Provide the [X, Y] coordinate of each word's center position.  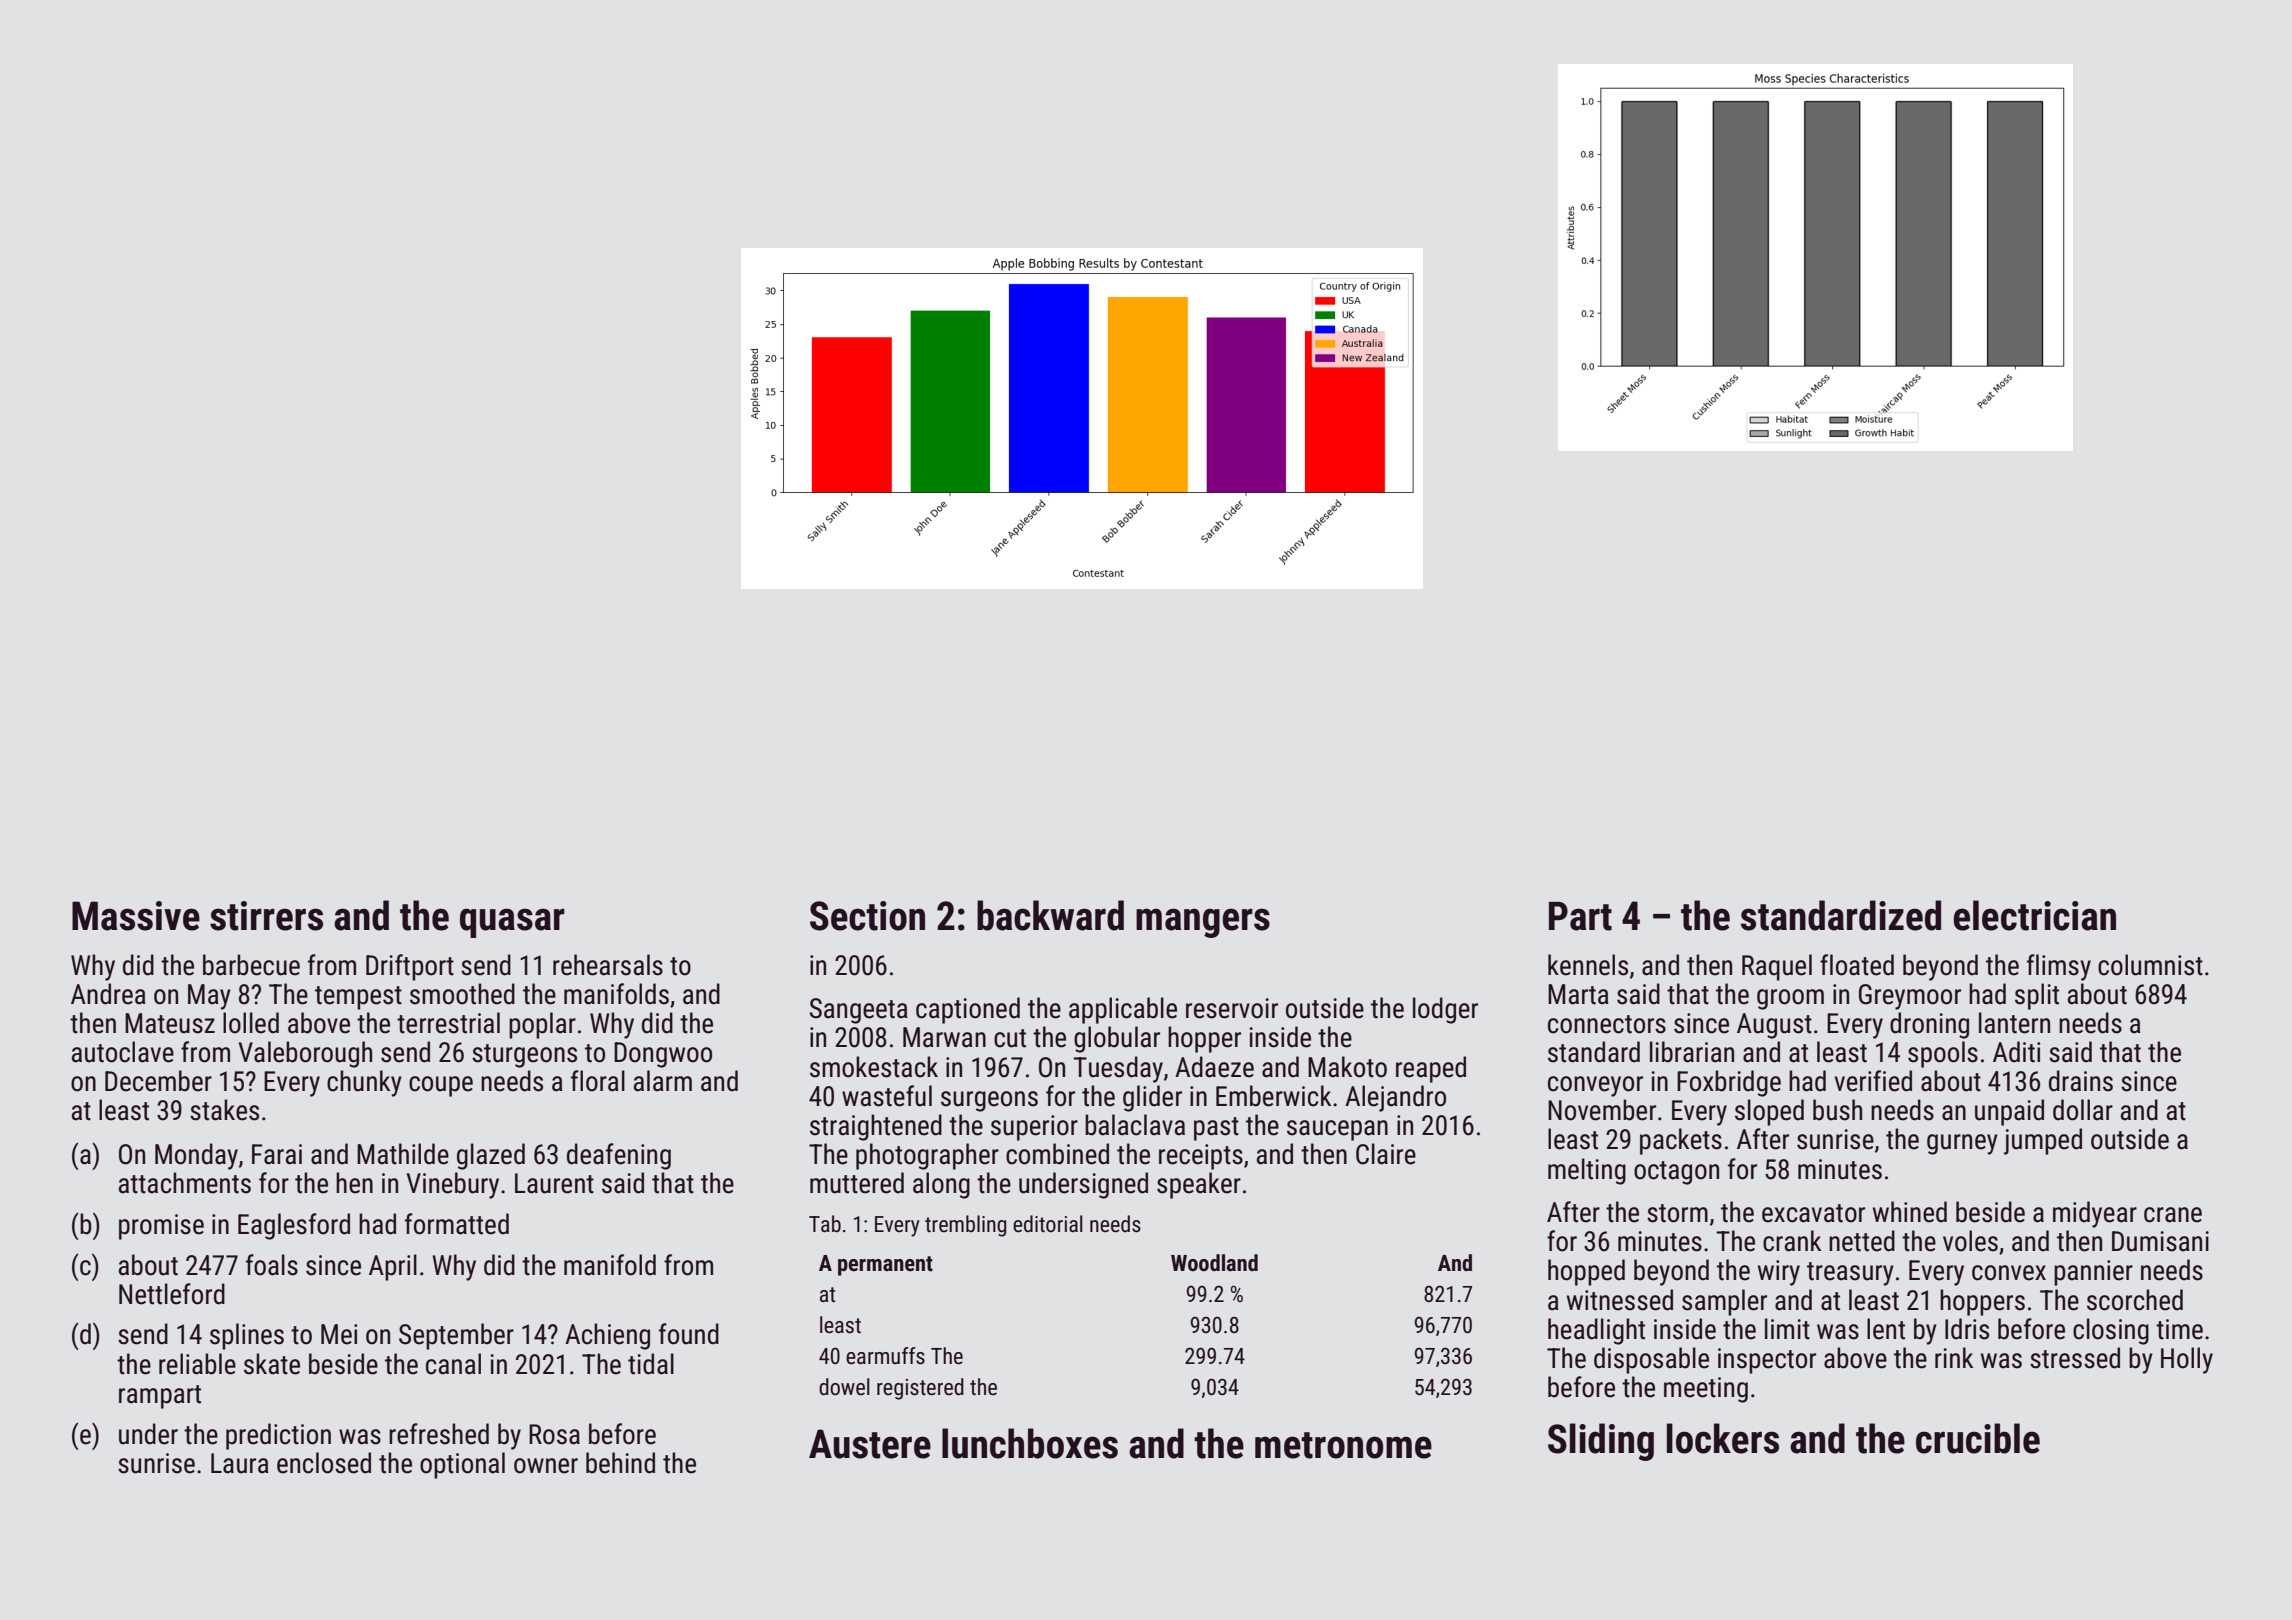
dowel [844, 1387]
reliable [197, 1364]
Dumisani [2160, 1241]
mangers [1203, 923]
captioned [968, 1010]
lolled [251, 1023]
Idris [1967, 1329]
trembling [965, 1226]
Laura [240, 1463]
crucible [1978, 1438]
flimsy [2059, 967]
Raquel [1777, 967]
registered [920, 1389]
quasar [512, 923]
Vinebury [453, 1185]
